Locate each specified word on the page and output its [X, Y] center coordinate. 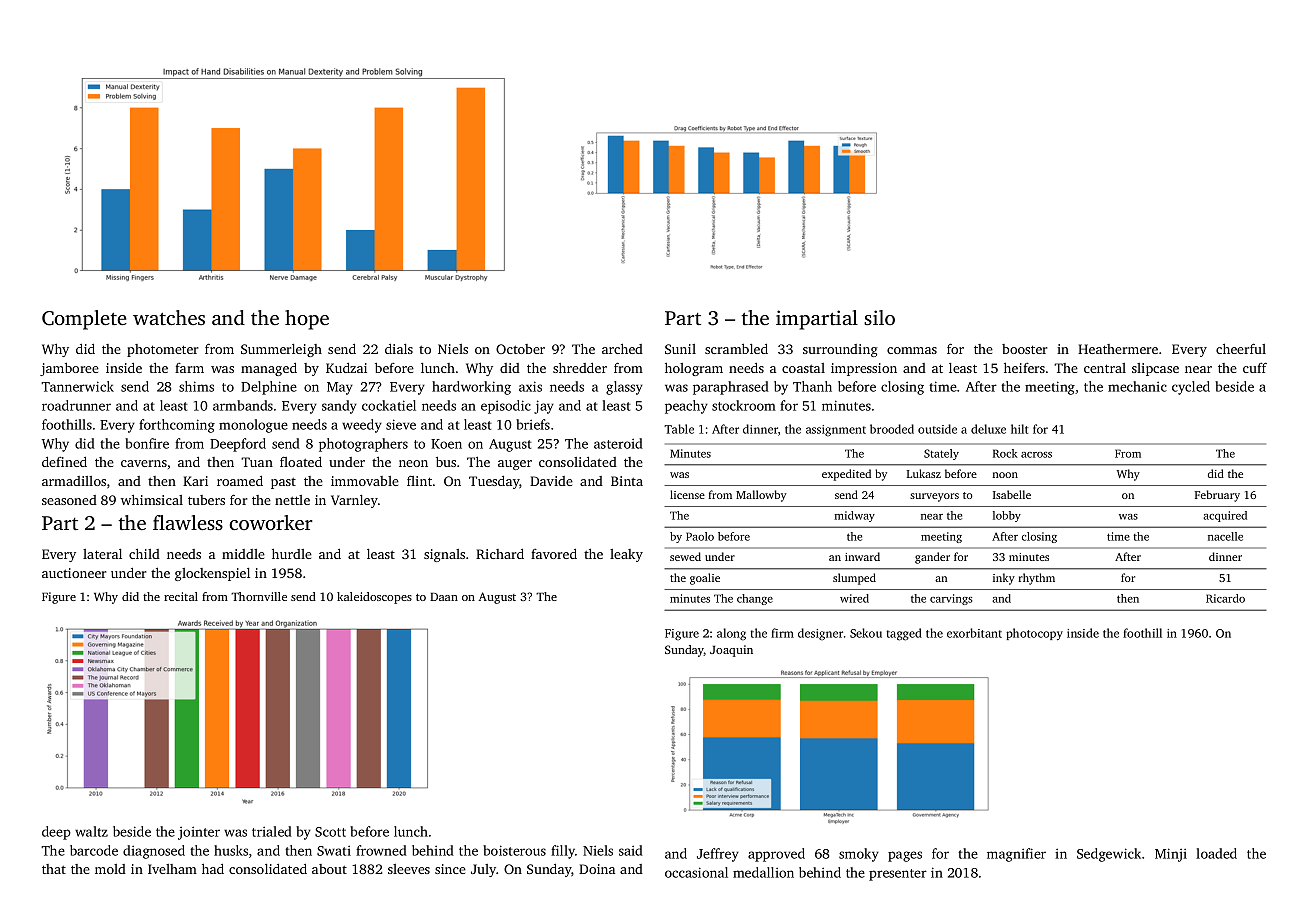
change [755, 599]
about [329, 869]
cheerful [1241, 348]
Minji [1171, 855]
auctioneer [74, 573]
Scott [330, 832]
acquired [1225, 516]
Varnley [354, 501]
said [631, 850]
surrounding [840, 350]
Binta [627, 481]
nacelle [1225, 536]
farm [189, 368]
